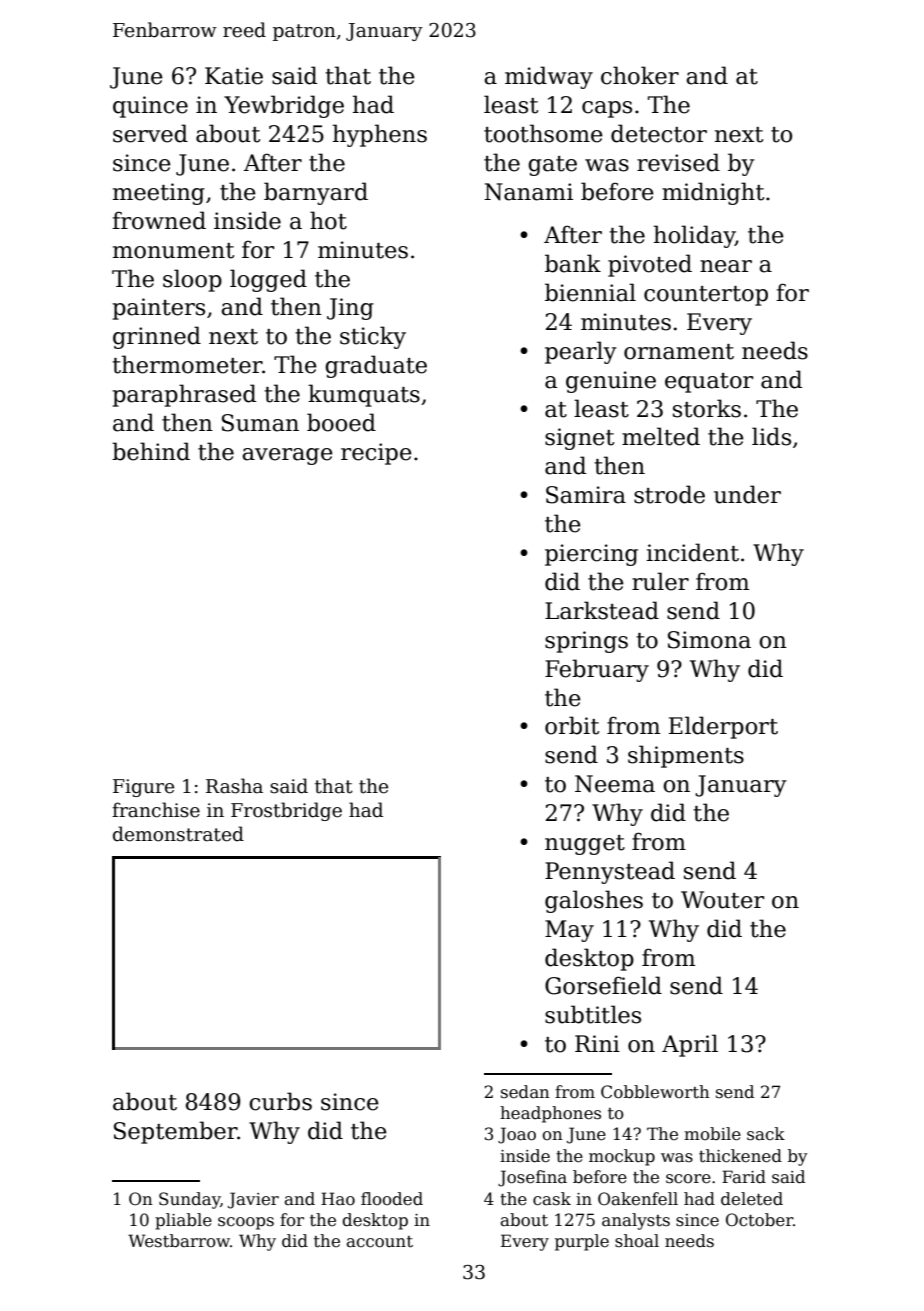 The image size is (924, 1311). I want to click on behind, so click(151, 451).
